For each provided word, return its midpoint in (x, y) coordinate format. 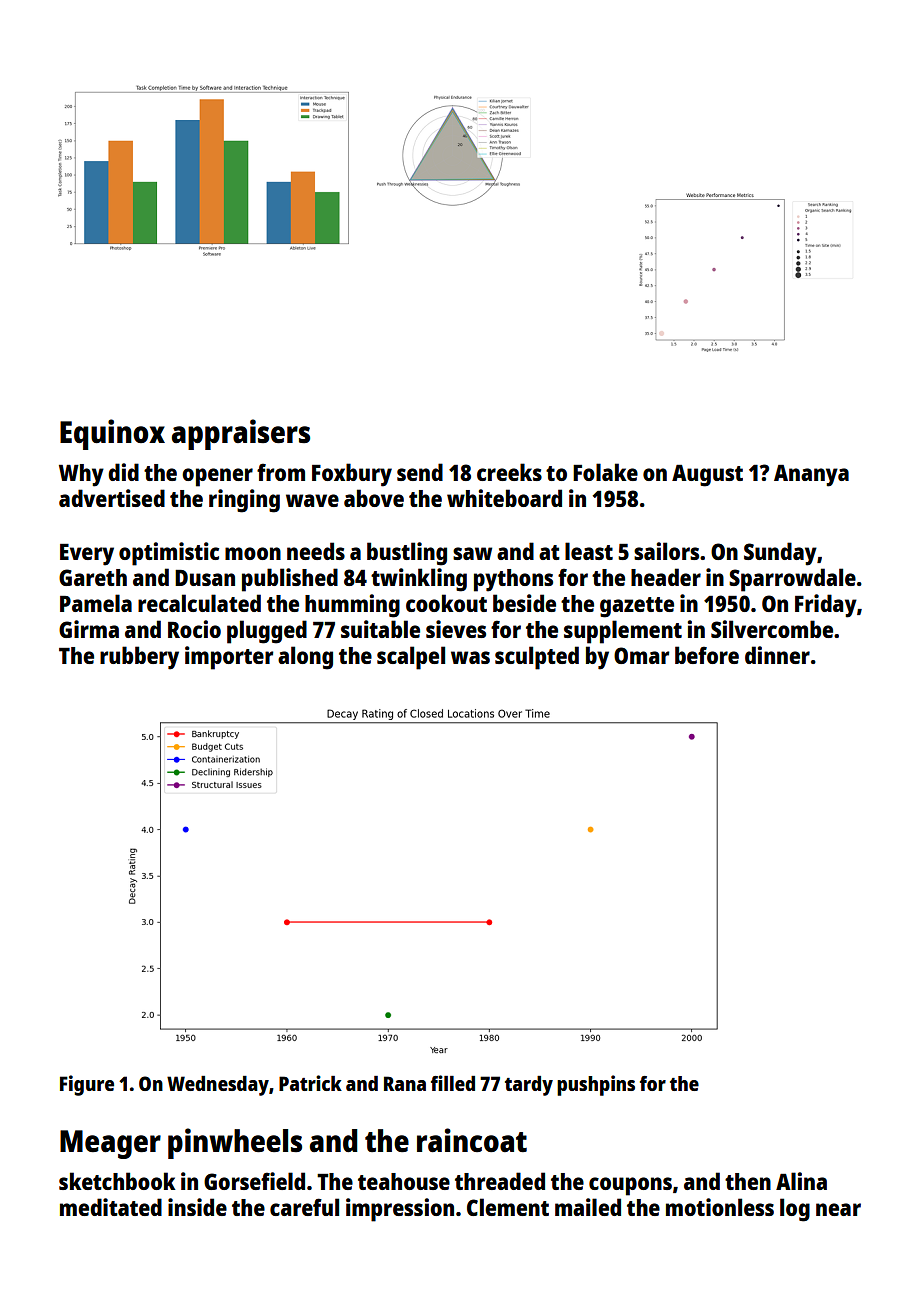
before (707, 655)
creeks (509, 472)
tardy (529, 1086)
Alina (801, 1181)
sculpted (537, 658)
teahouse (404, 1181)
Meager (110, 1144)
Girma (89, 629)
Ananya (811, 475)
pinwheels (235, 1143)
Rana (405, 1083)
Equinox (112, 434)
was (470, 657)
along (305, 658)
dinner (777, 655)
